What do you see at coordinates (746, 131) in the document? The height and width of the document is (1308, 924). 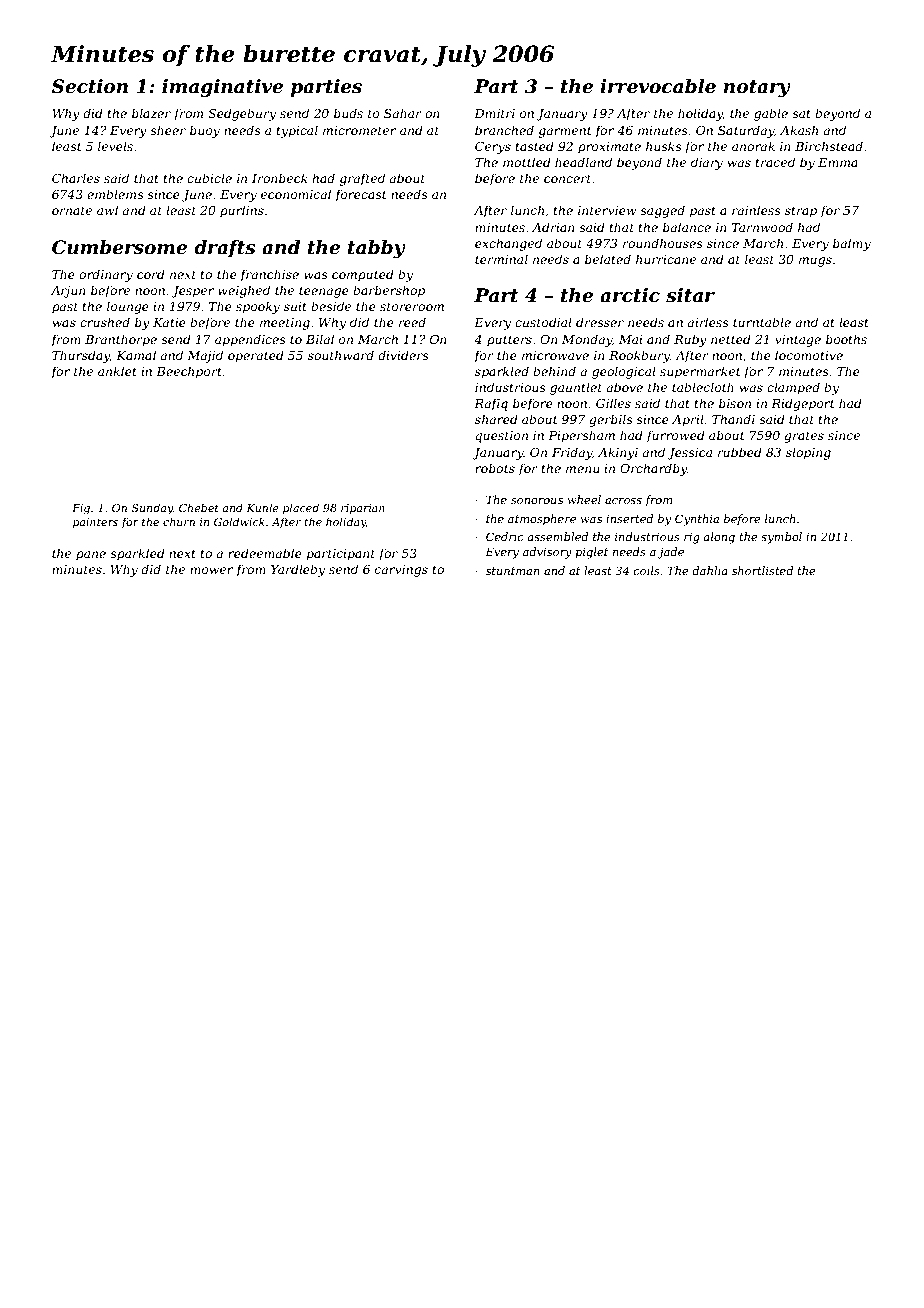 I see `Saturday` at bounding box center [746, 131].
